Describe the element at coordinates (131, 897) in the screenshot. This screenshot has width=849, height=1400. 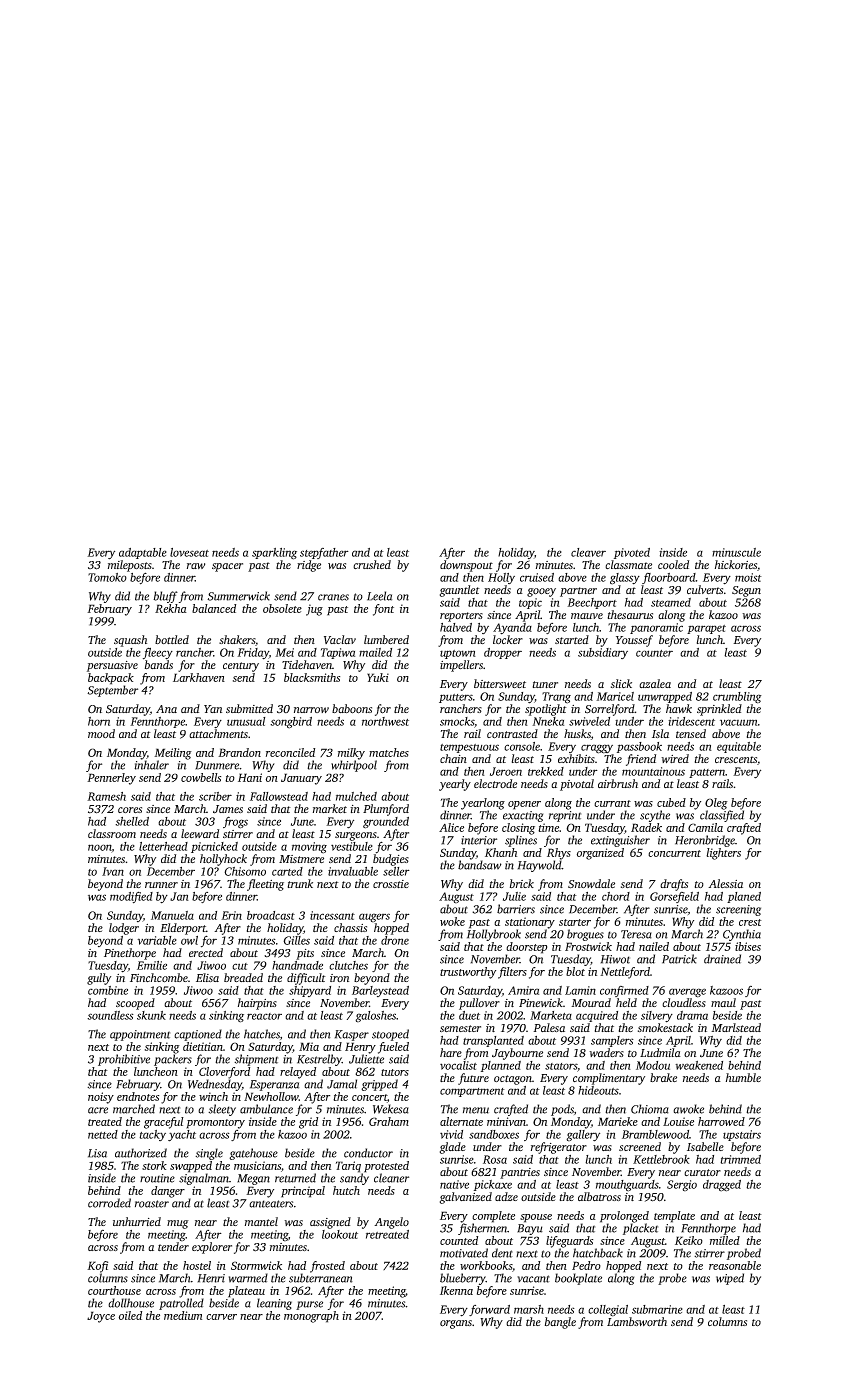
I see `modified` at that location.
